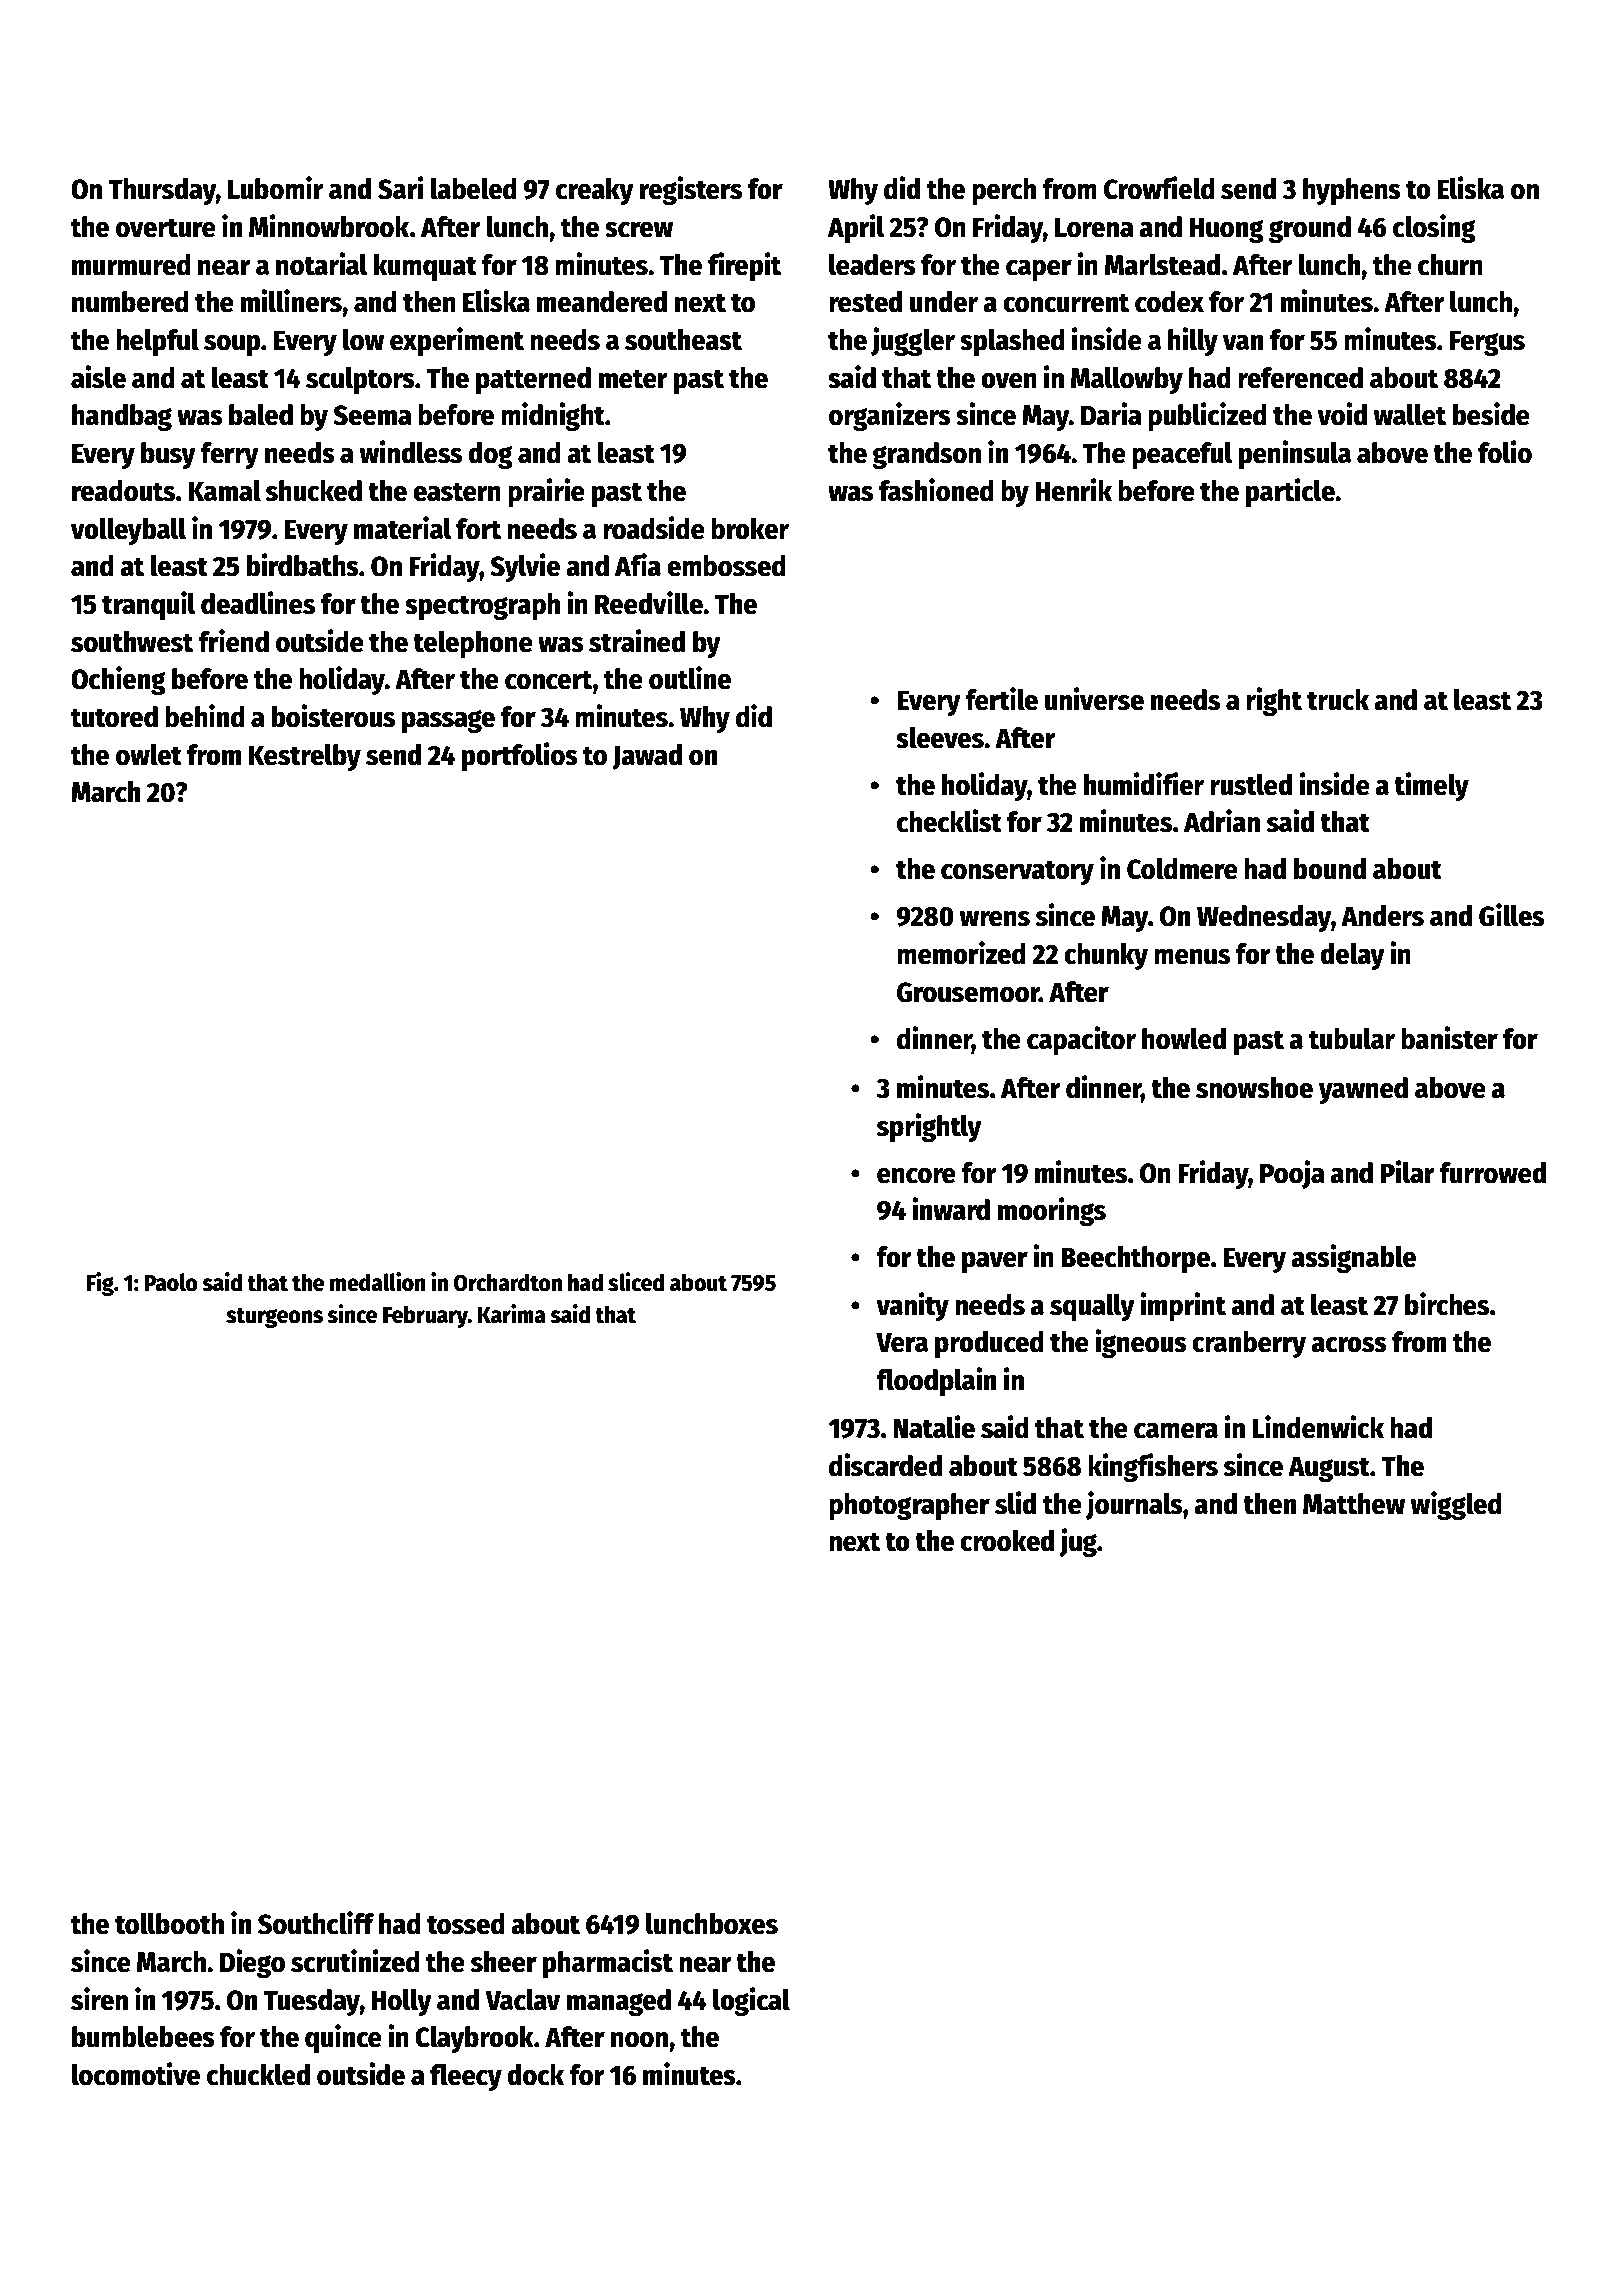 This image has height=2292, width=1620. Describe the element at coordinates (1456, 1505) in the image. I see `wiggled` at that location.
